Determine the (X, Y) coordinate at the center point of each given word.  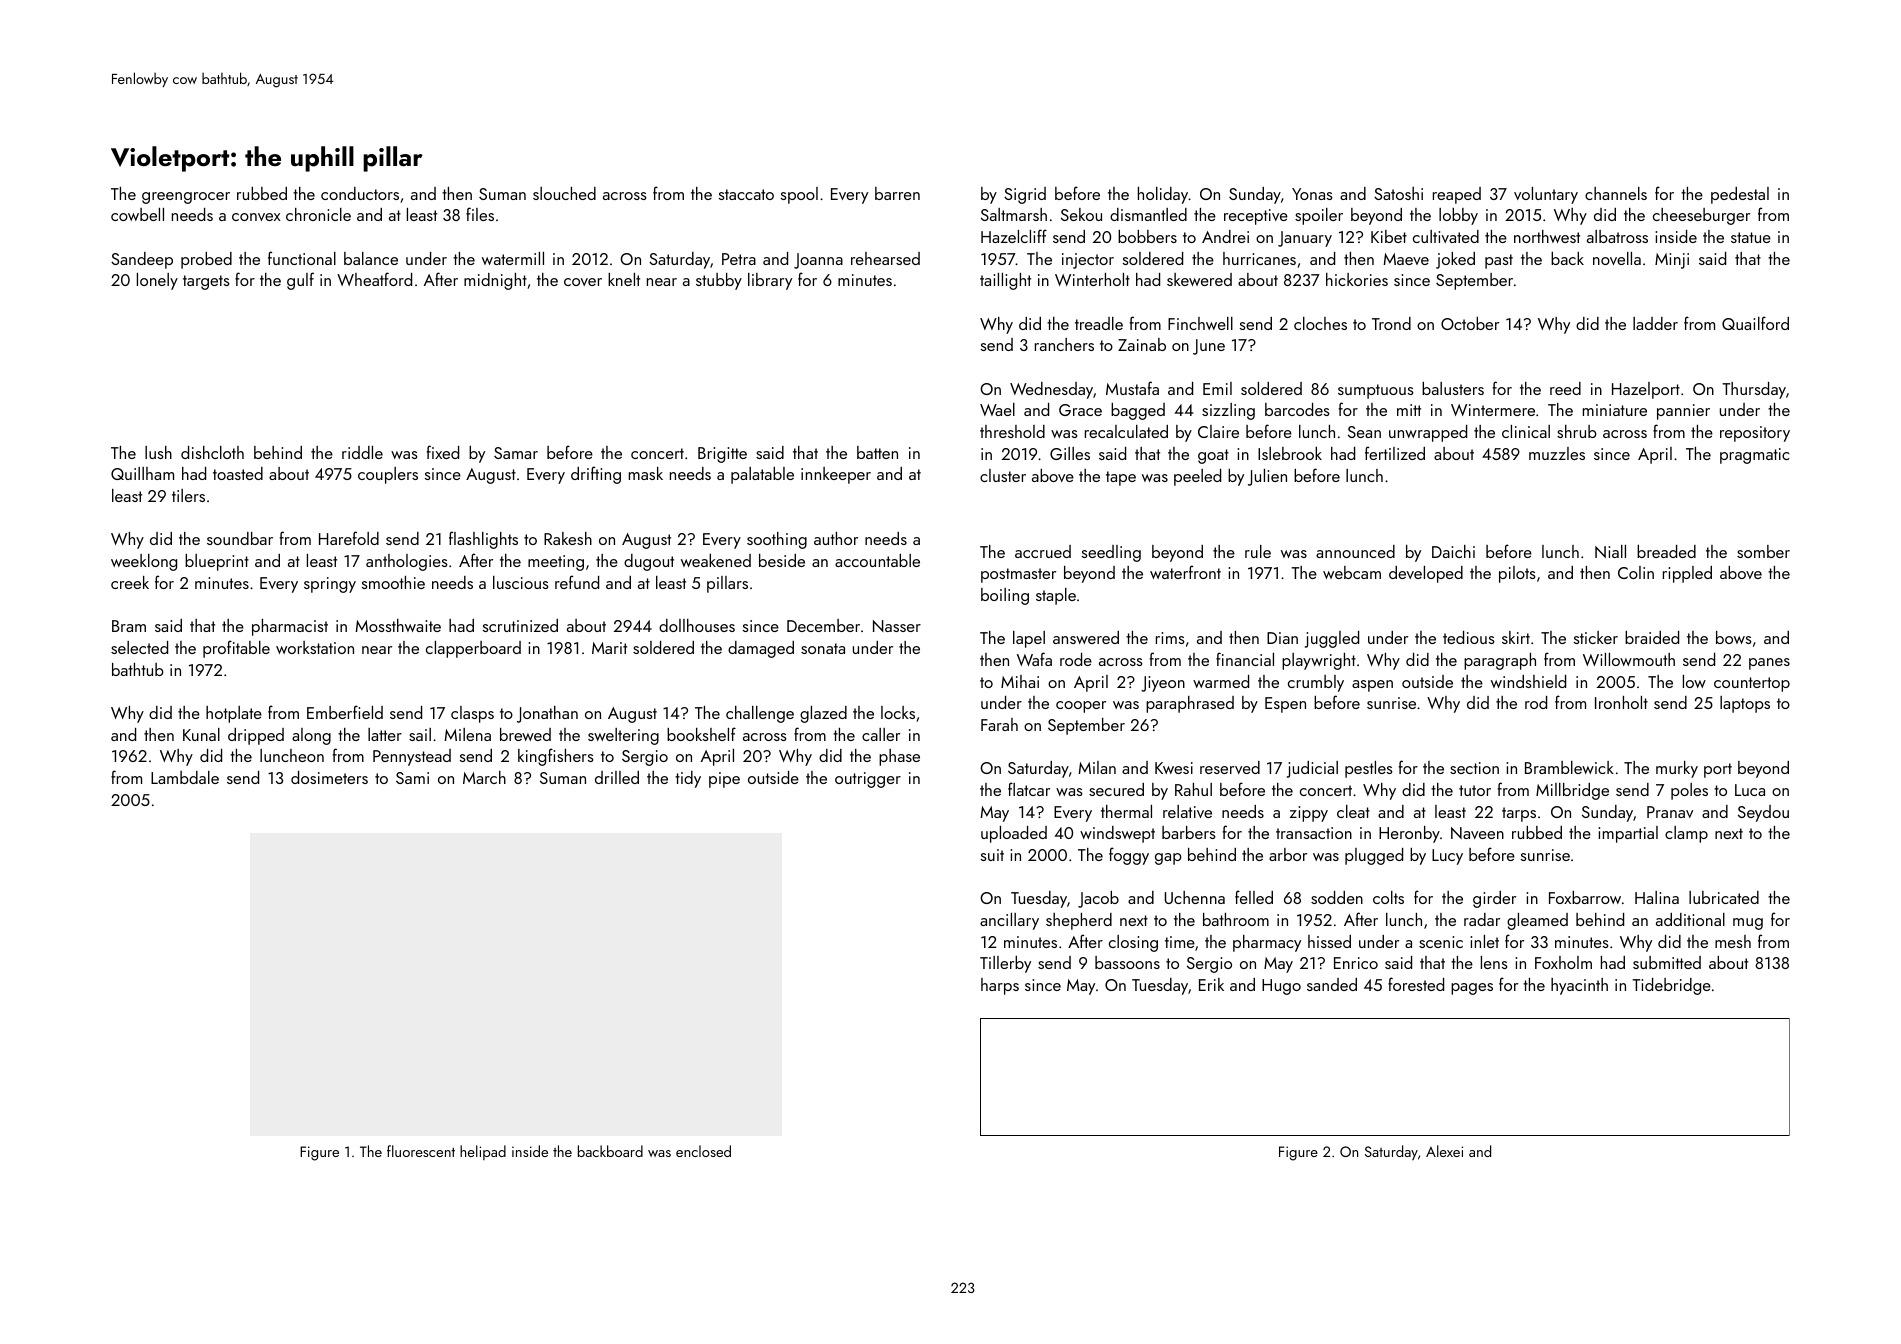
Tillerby (1005, 964)
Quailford (1755, 323)
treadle (1099, 323)
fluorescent (421, 1151)
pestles (1369, 769)
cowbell (137, 214)
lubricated (1724, 897)
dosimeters (329, 777)
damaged (761, 649)
